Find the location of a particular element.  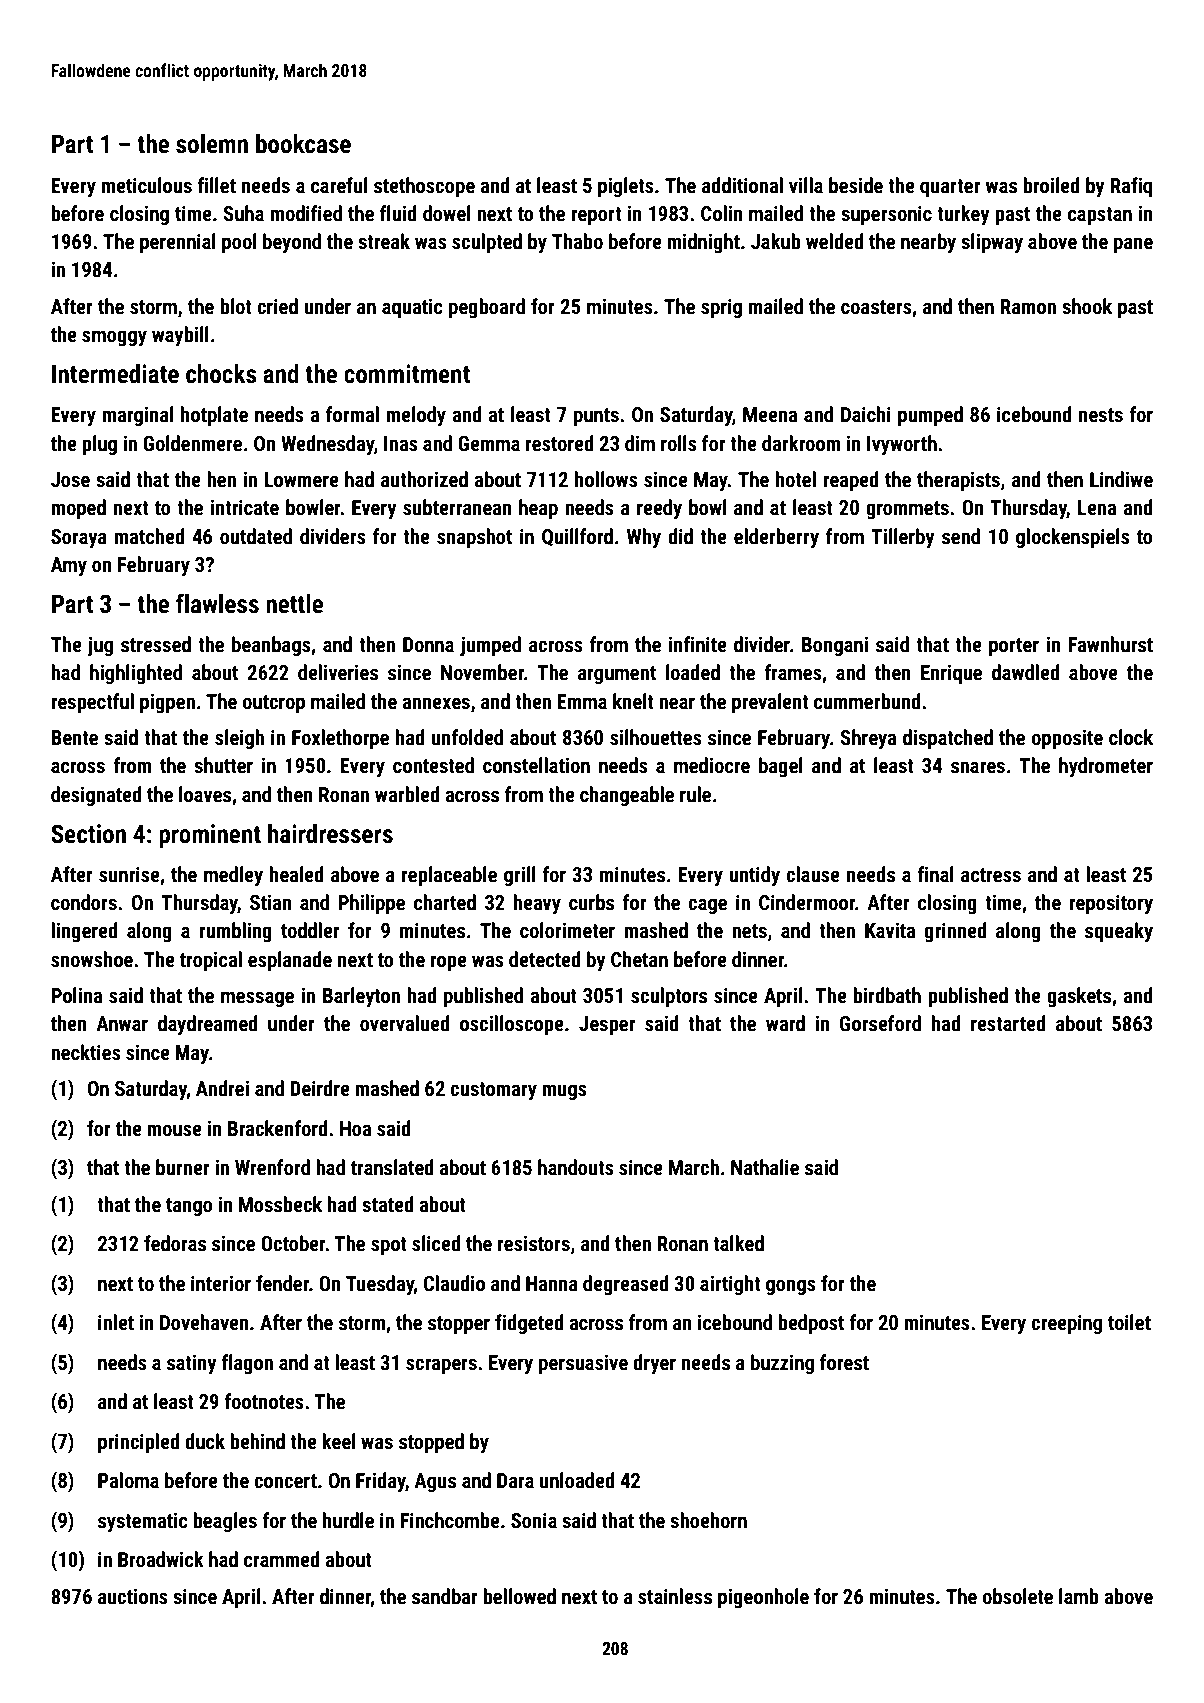

tango is located at coordinates (189, 1207).
